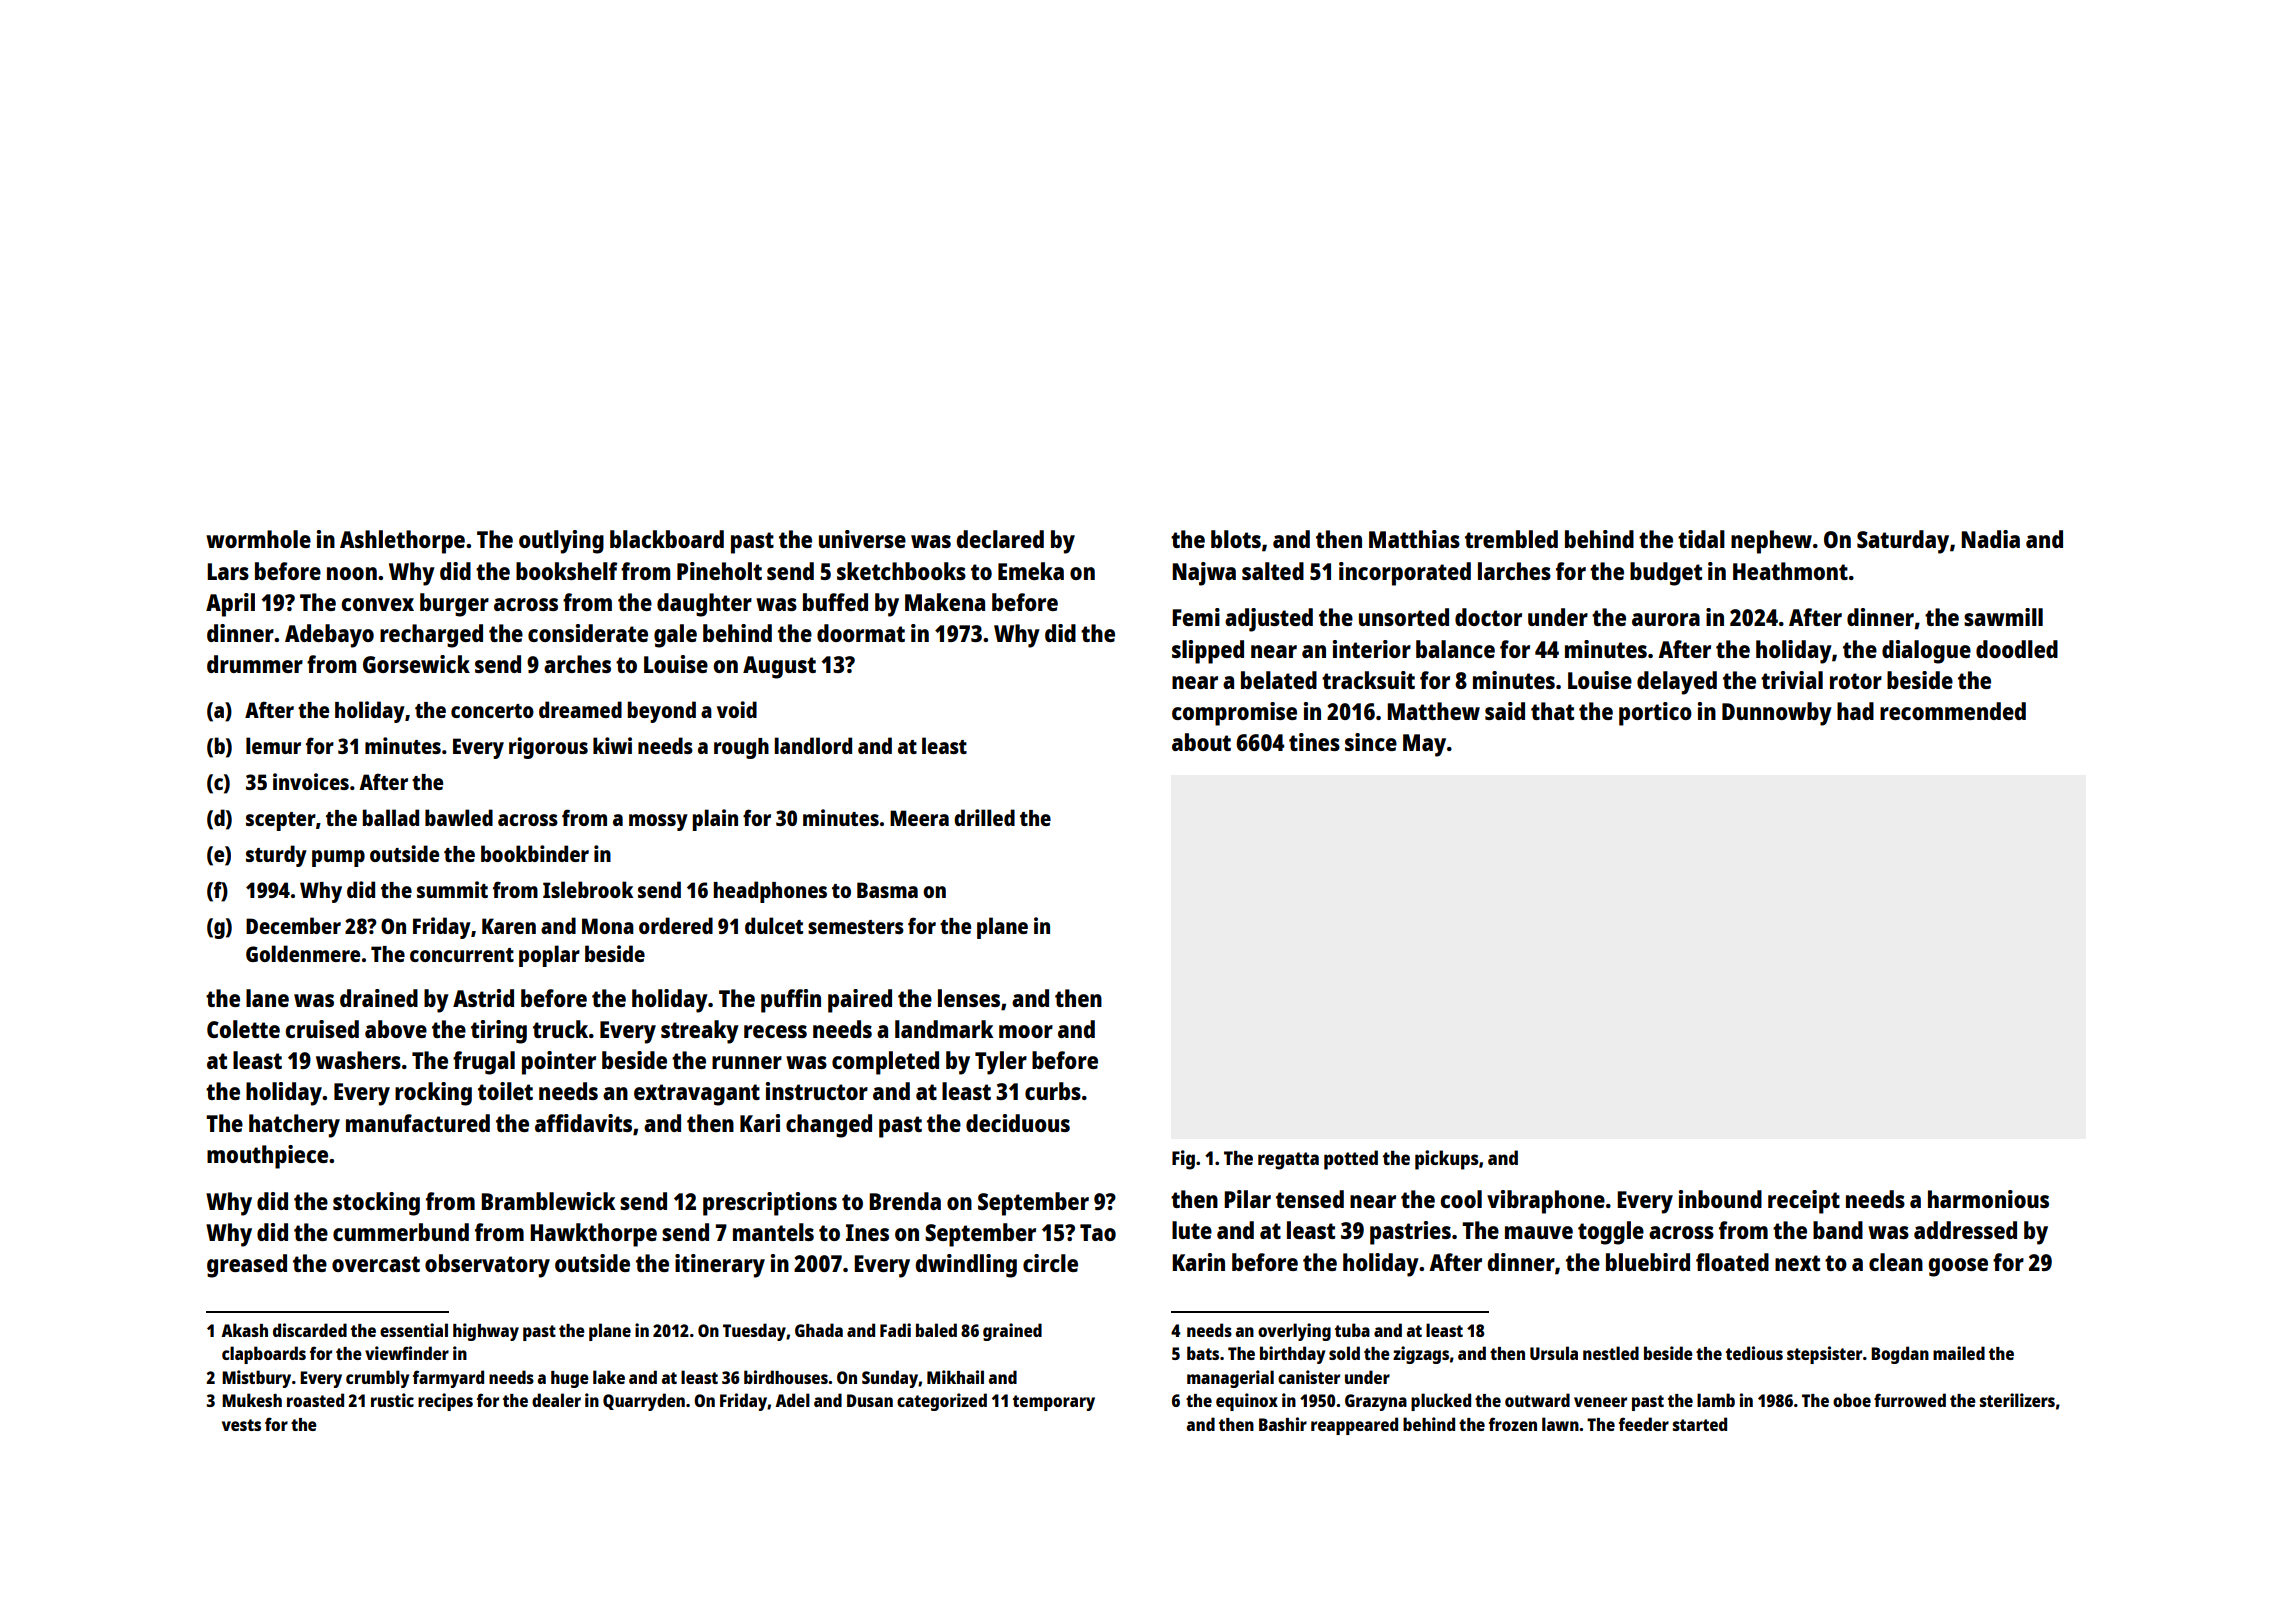 This document has height=1620, width=2292. What do you see at coordinates (969, 998) in the document?
I see `lenses` at bounding box center [969, 998].
